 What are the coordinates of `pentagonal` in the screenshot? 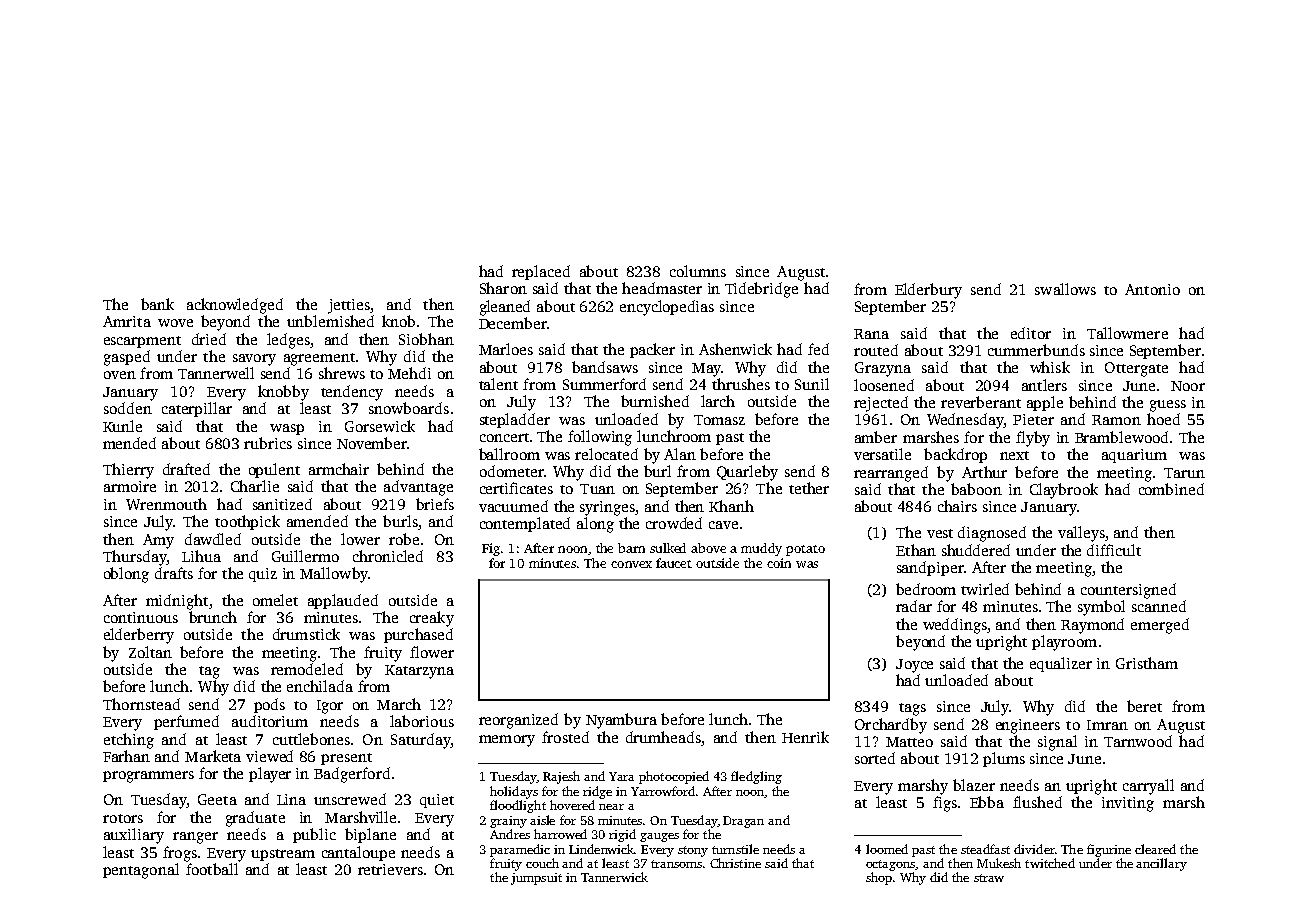 It's located at (141, 871).
